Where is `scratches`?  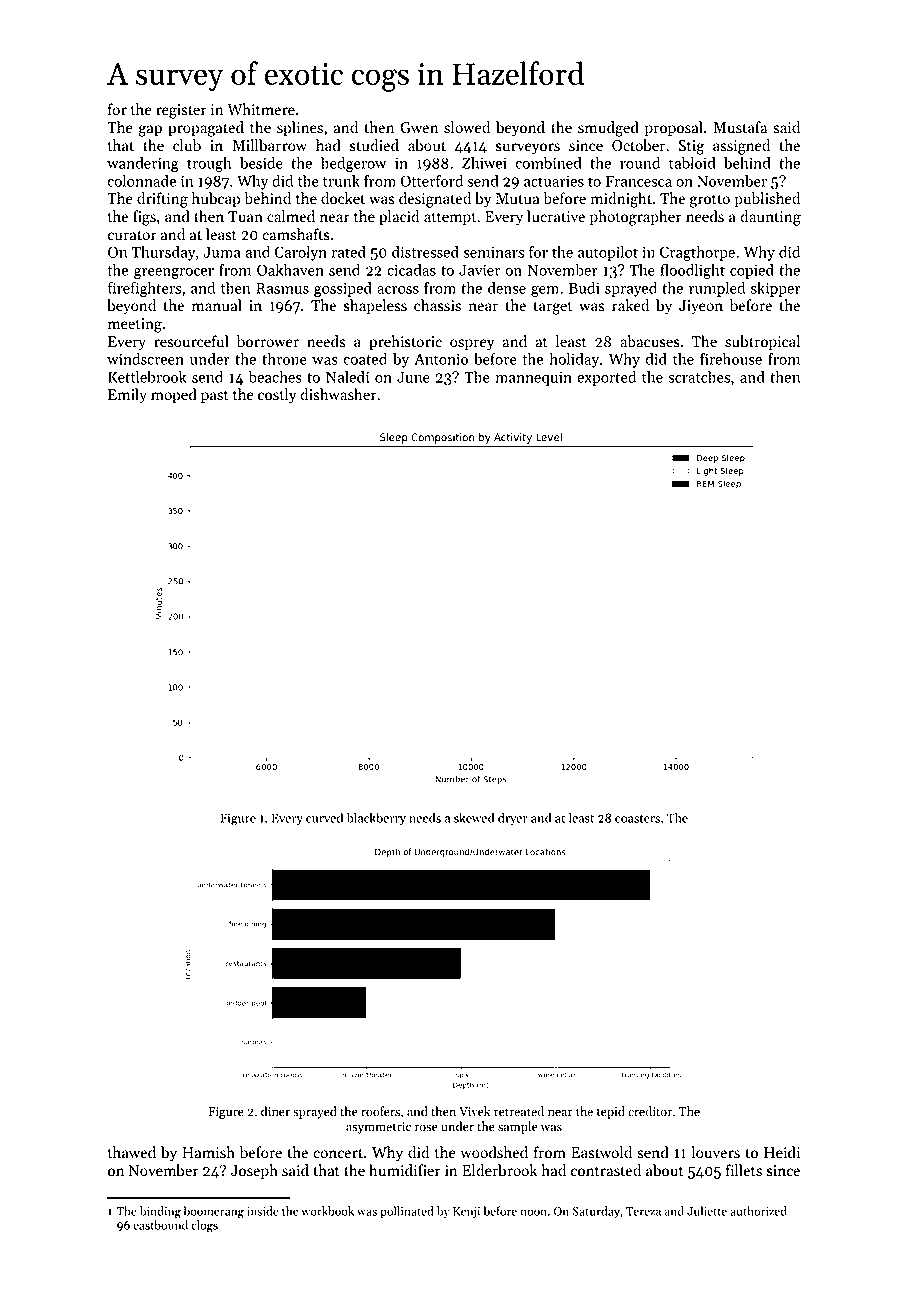 scratches is located at coordinates (699, 376).
